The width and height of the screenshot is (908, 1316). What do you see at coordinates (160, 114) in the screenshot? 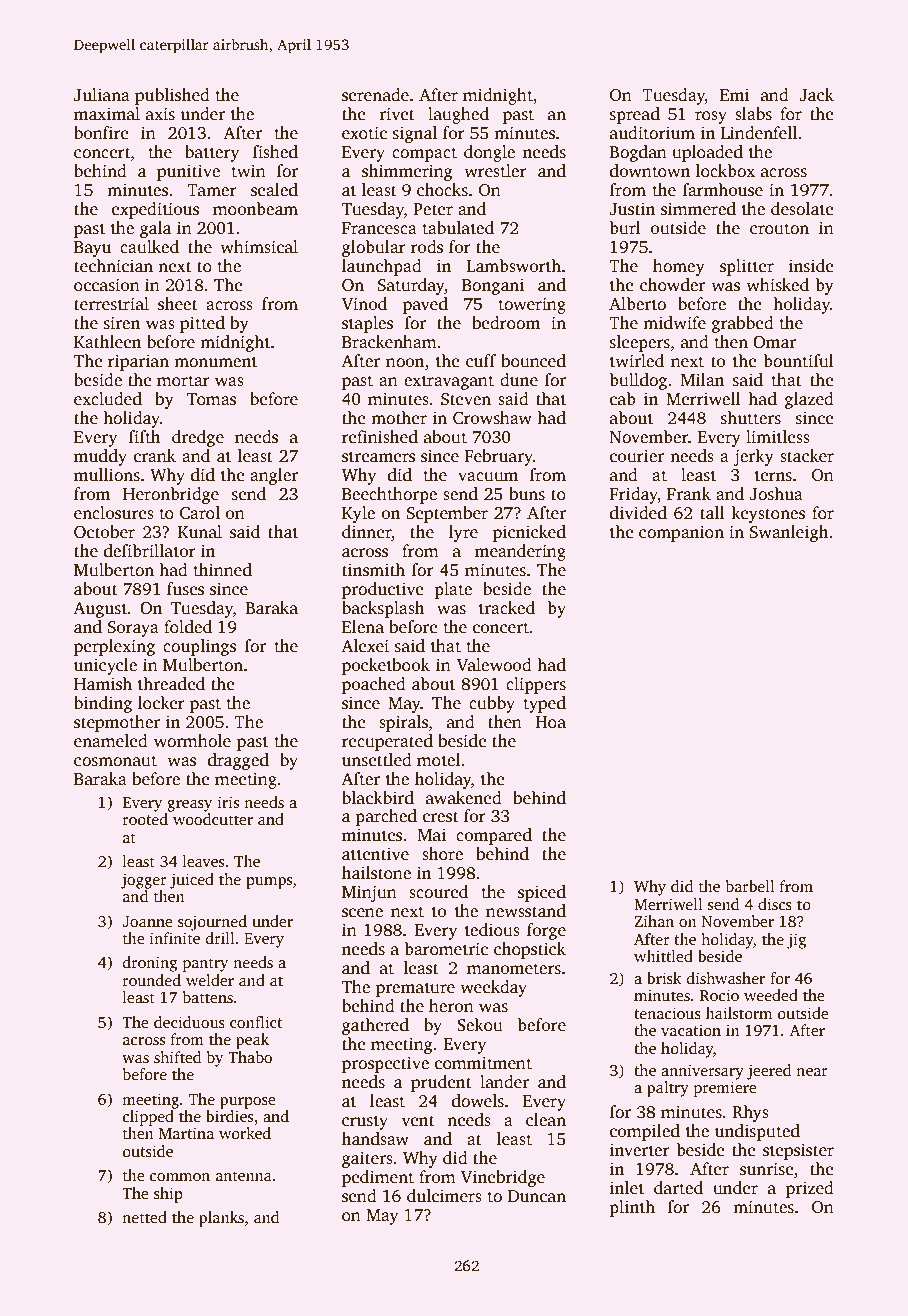
I see `axis` at bounding box center [160, 114].
